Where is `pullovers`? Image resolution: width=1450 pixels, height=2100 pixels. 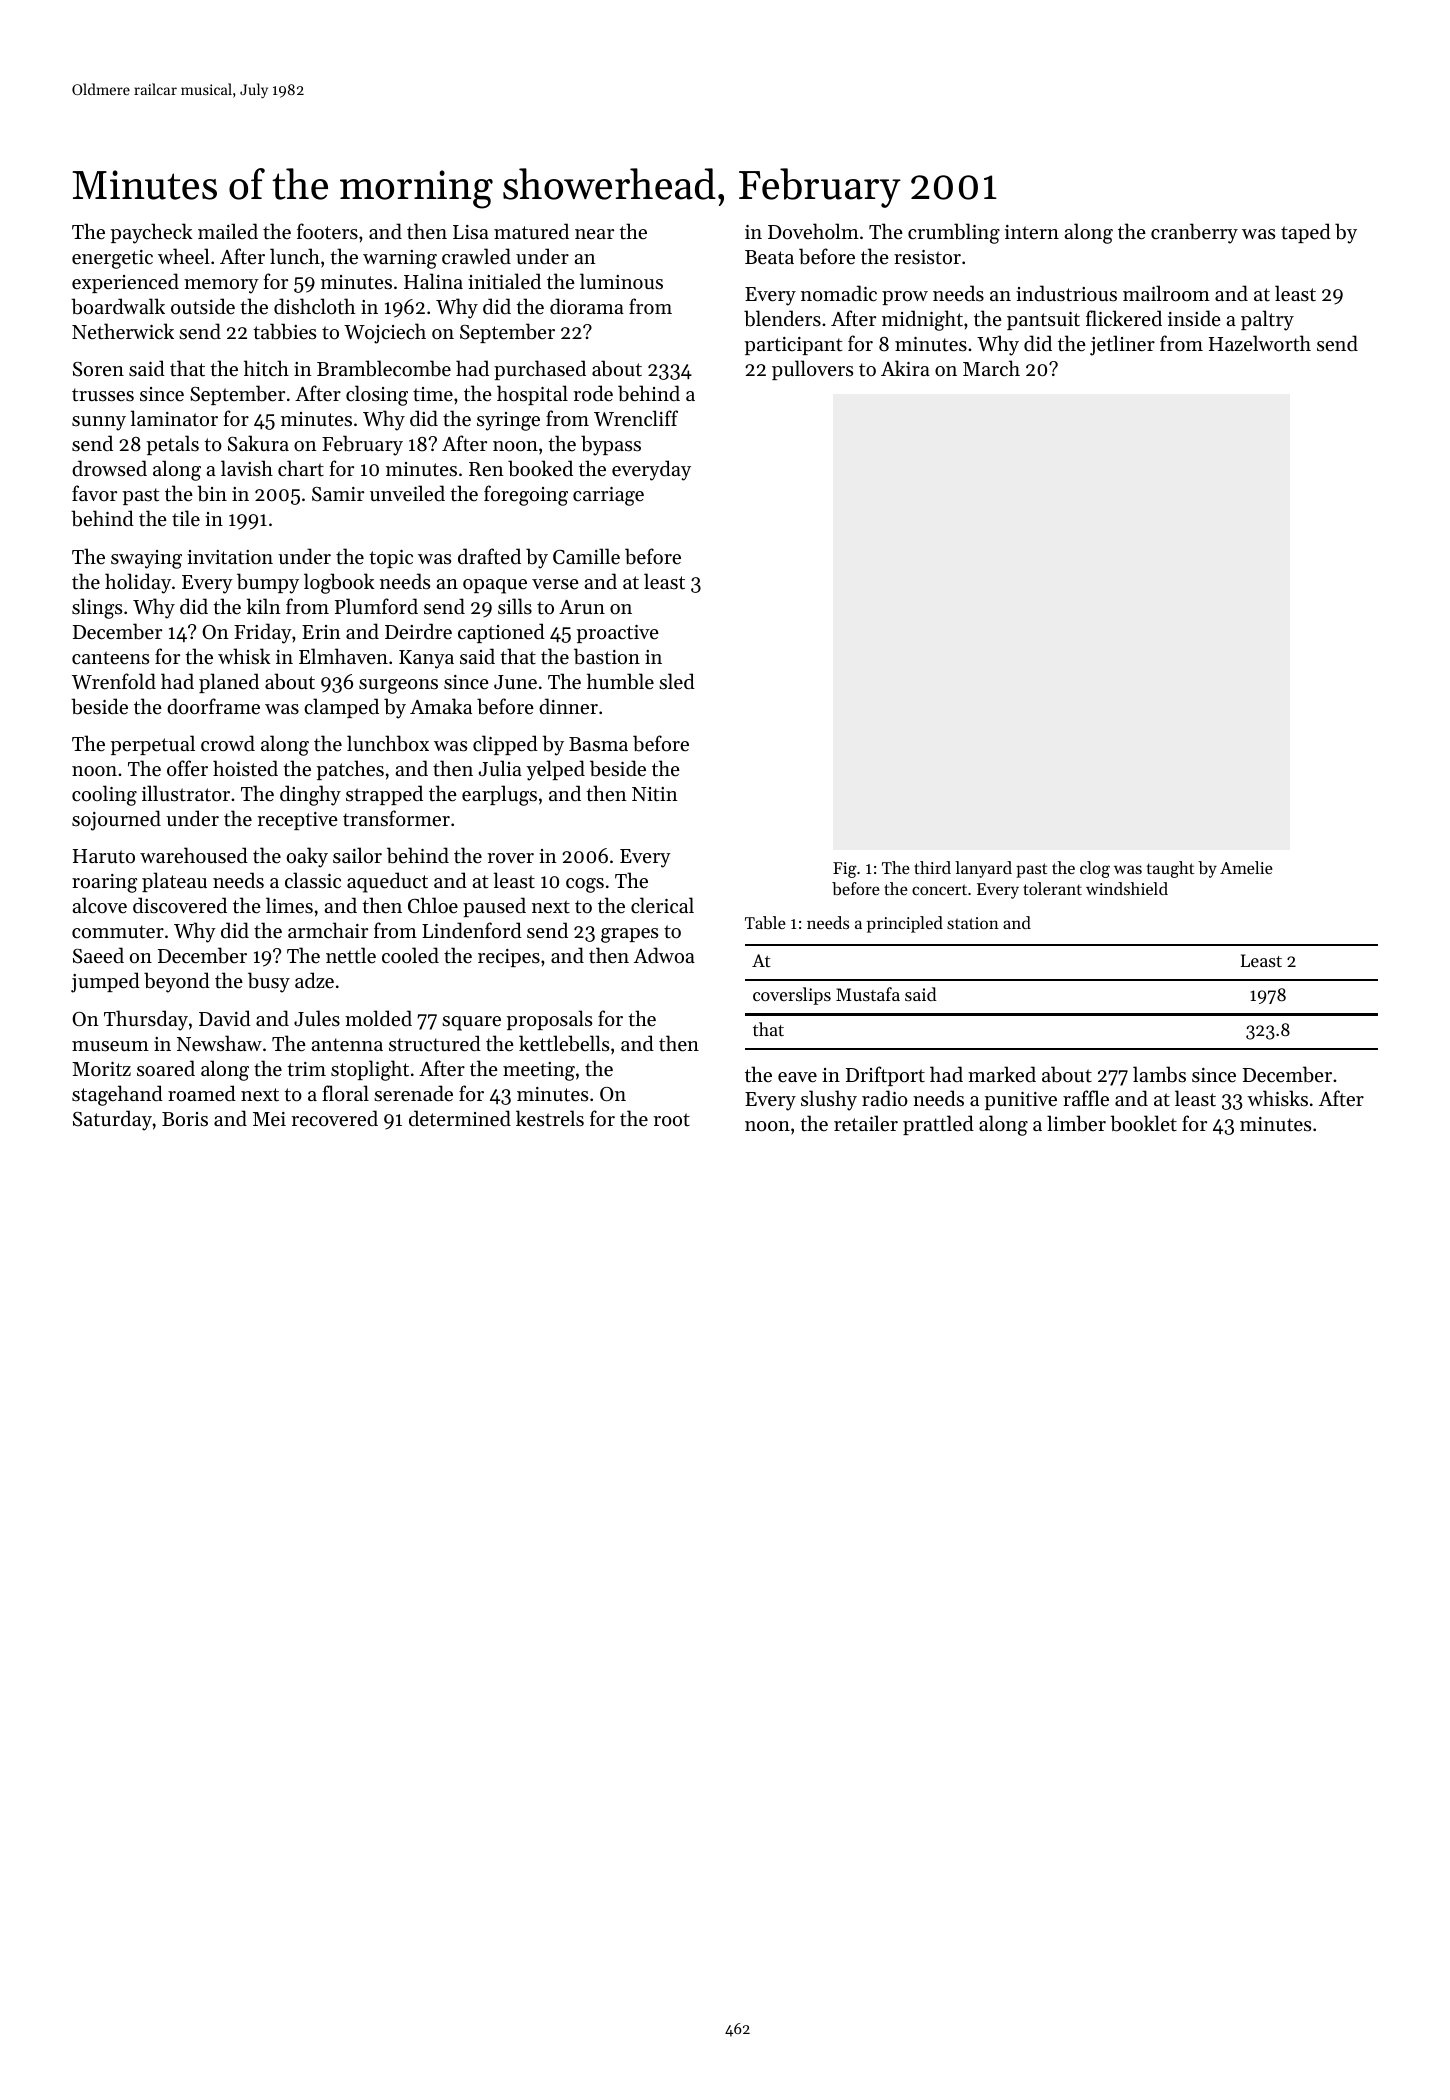 pullovers is located at coordinates (812, 370).
